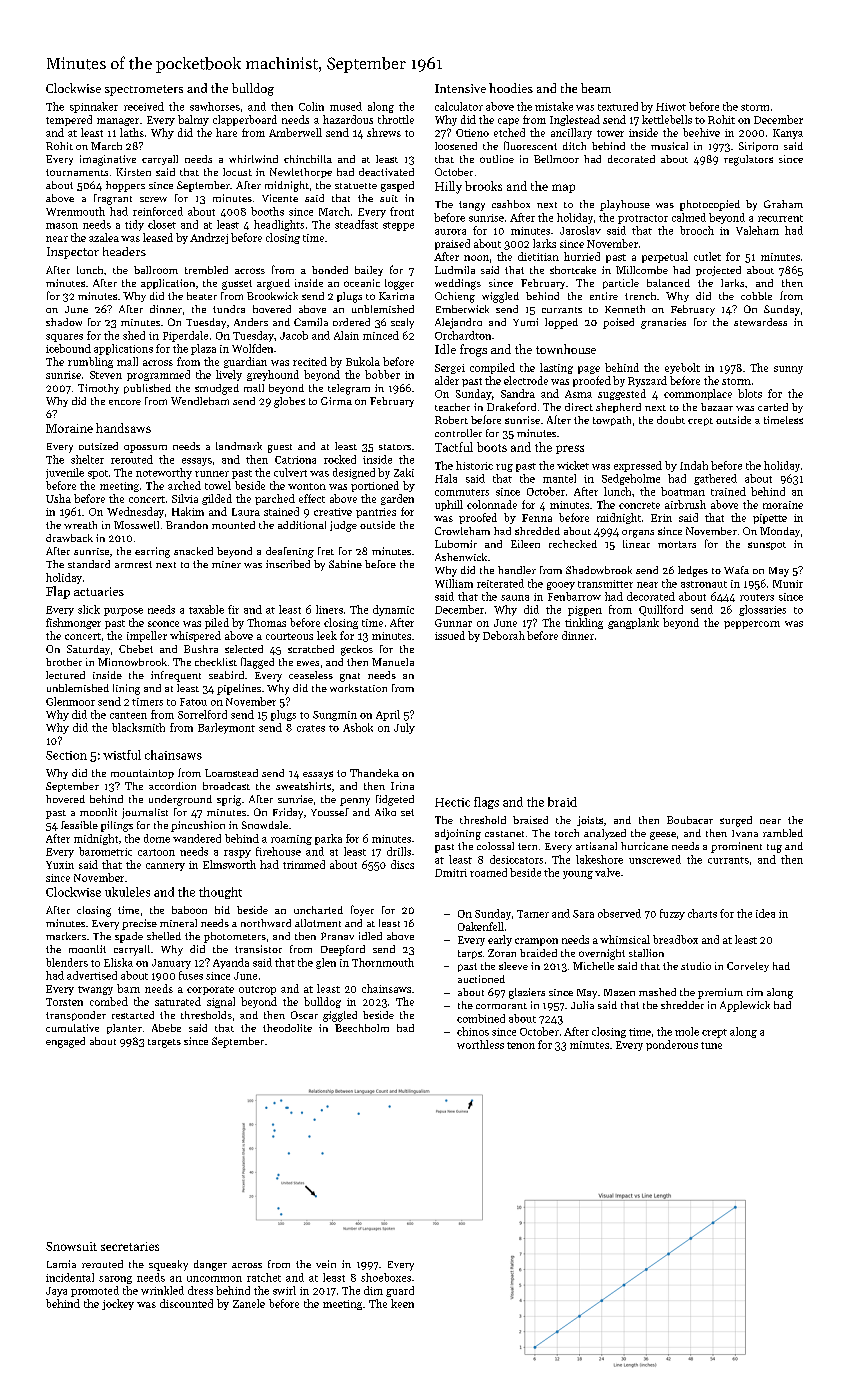  Describe the element at coordinates (757, 597) in the page. I see `routers` at that location.
